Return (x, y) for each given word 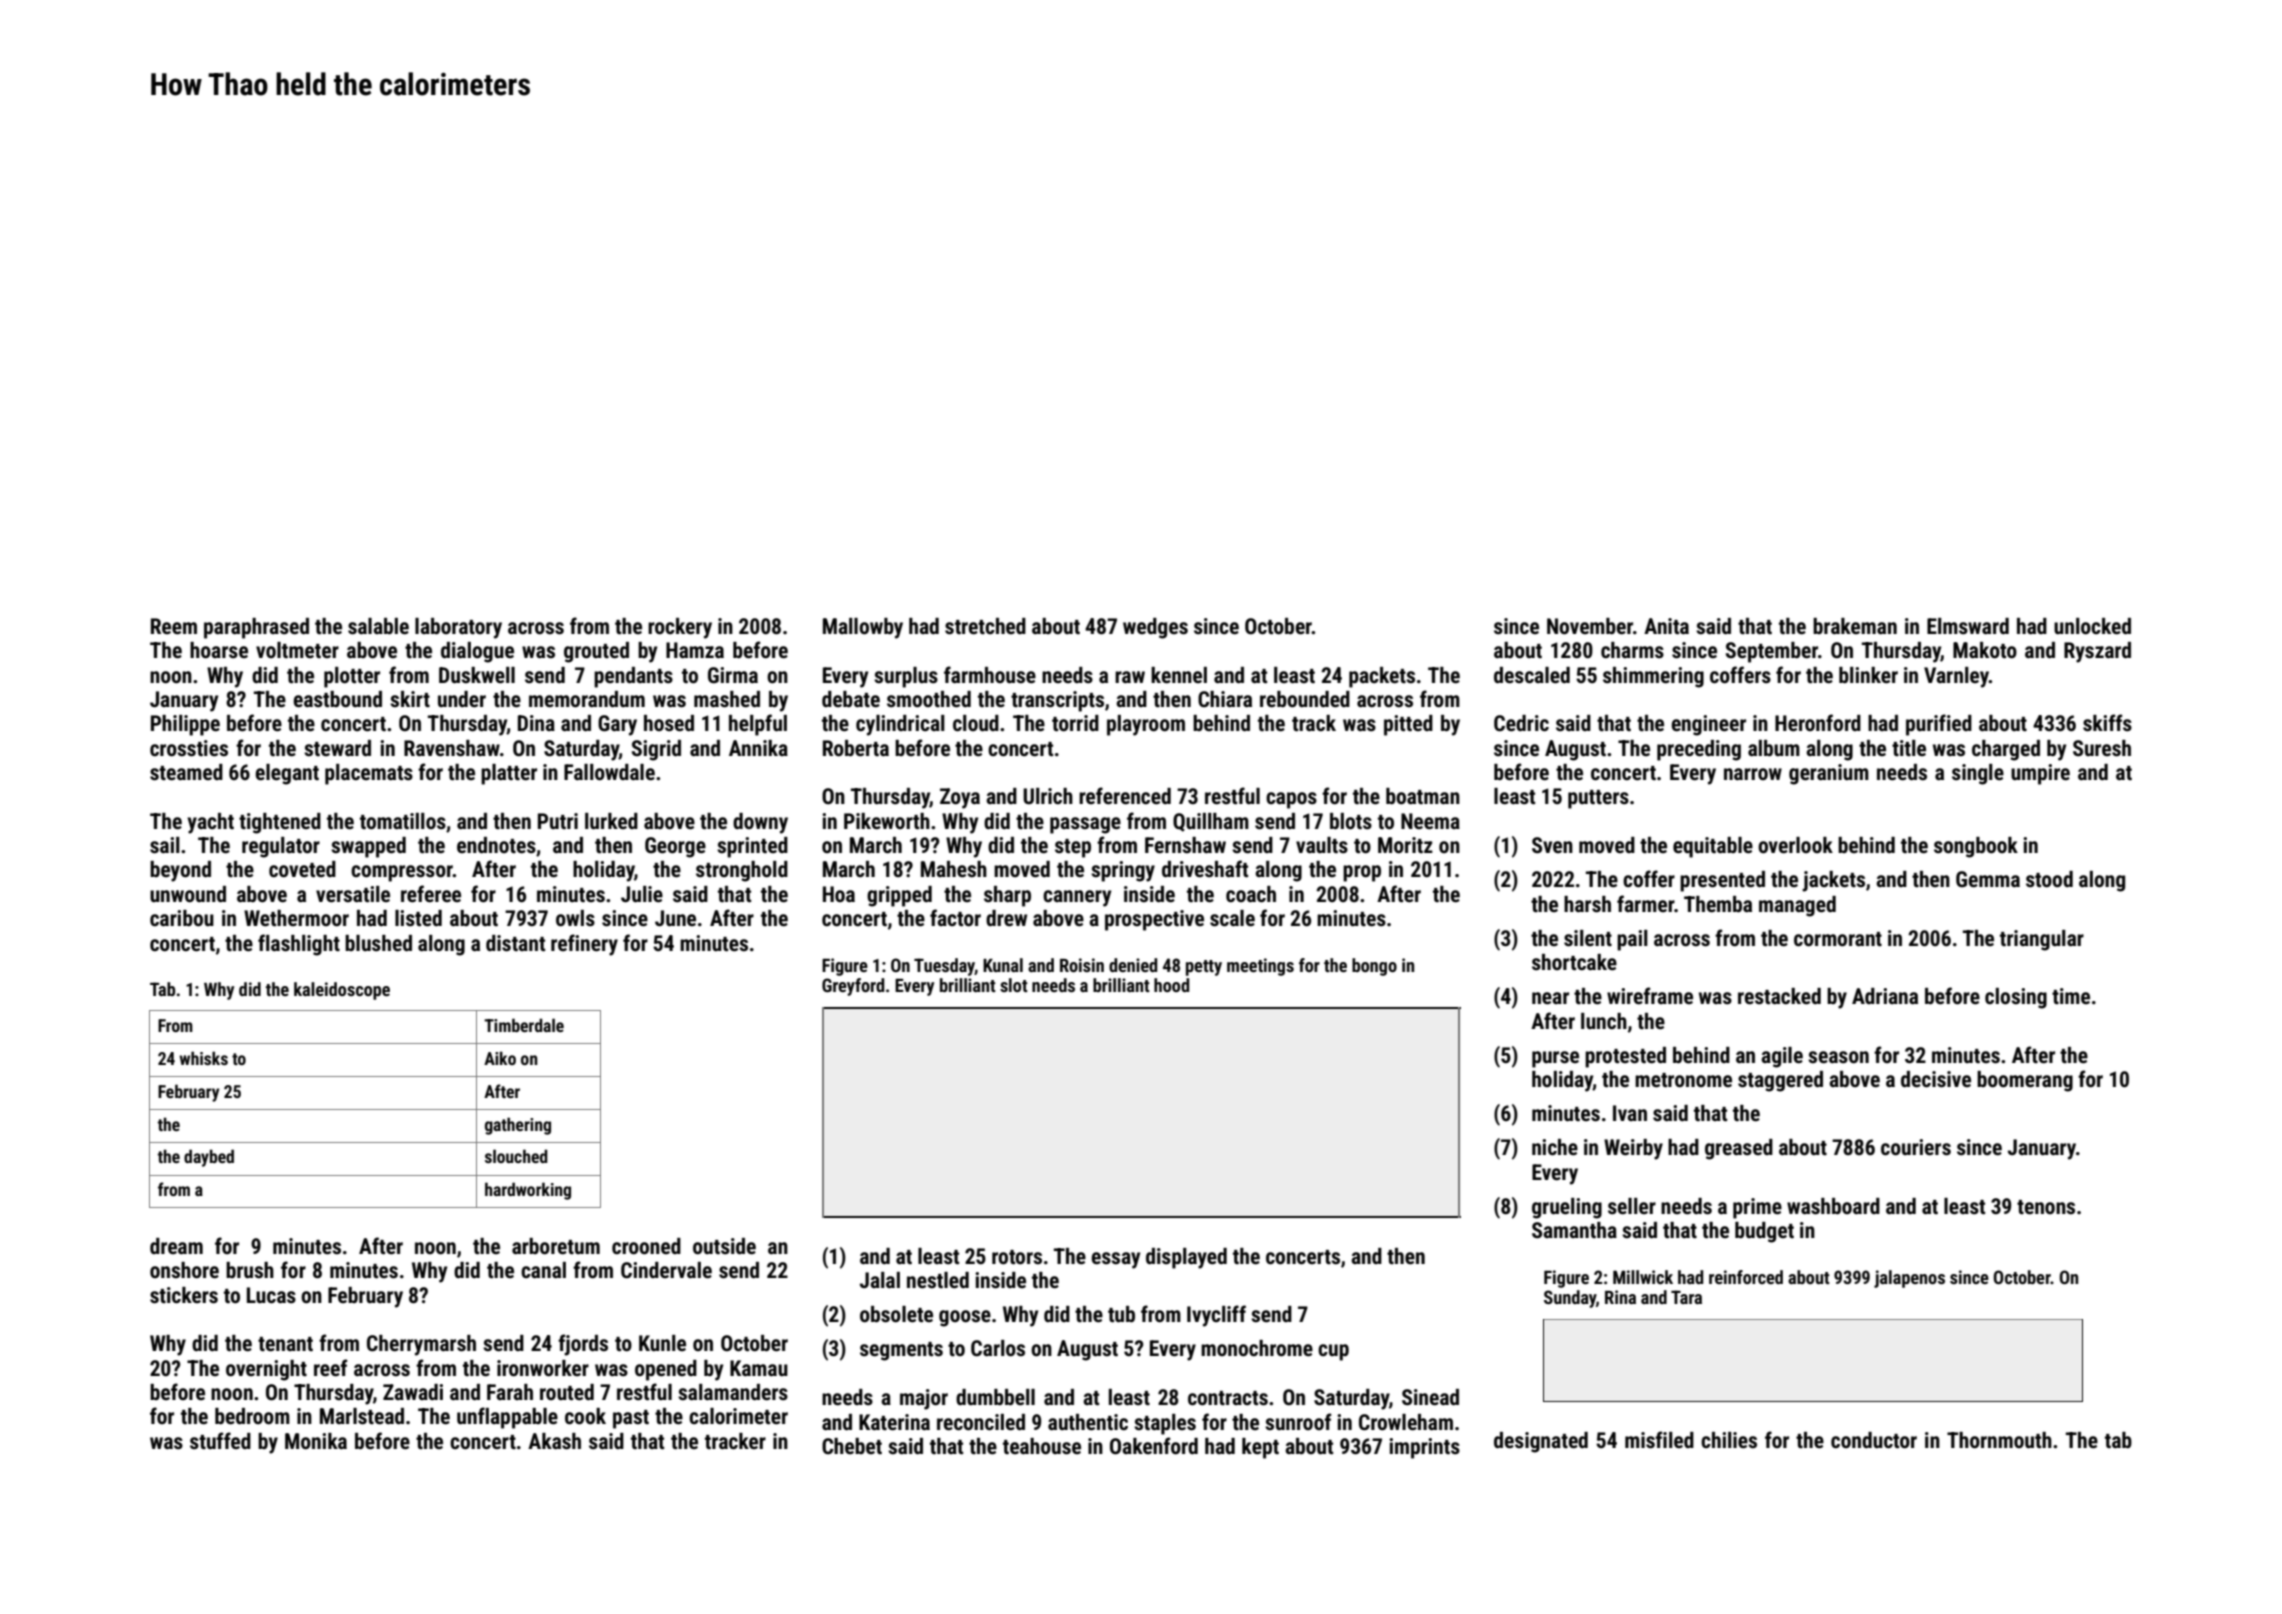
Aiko (500, 1058)
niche (1555, 1147)
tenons (2046, 1207)
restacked (1779, 996)
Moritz (1405, 845)
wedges (1155, 628)
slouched (516, 1156)
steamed (186, 772)
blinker (1868, 675)
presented (1722, 881)
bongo (1374, 967)
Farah (510, 1392)
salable (378, 626)
